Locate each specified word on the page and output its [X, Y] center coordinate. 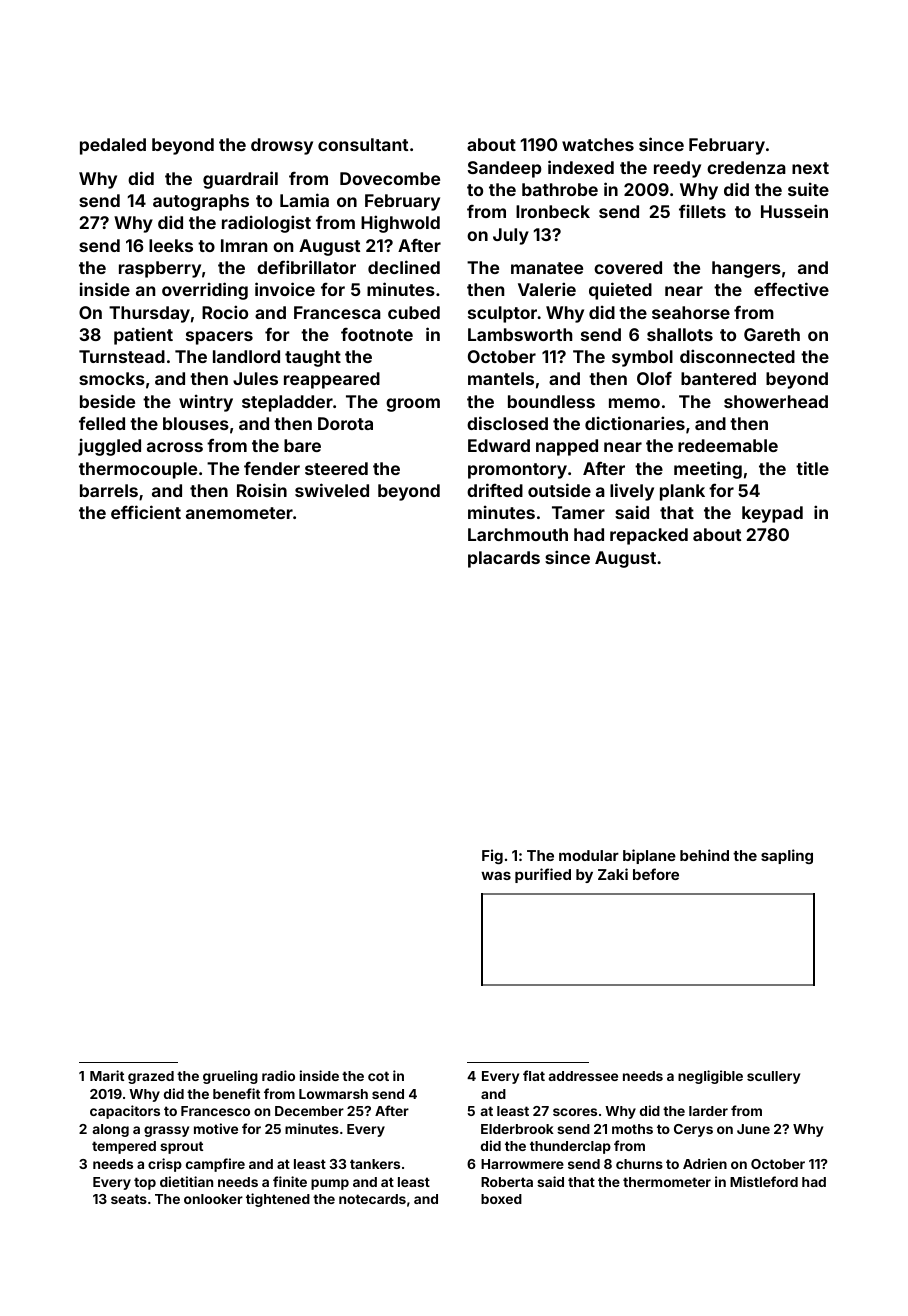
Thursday [149, 314]
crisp [165, 1165]
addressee [583, 1076]
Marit [107, 1075]
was [496, 875]
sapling [787, 856]
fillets [702, 211]
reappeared [332, 380]
